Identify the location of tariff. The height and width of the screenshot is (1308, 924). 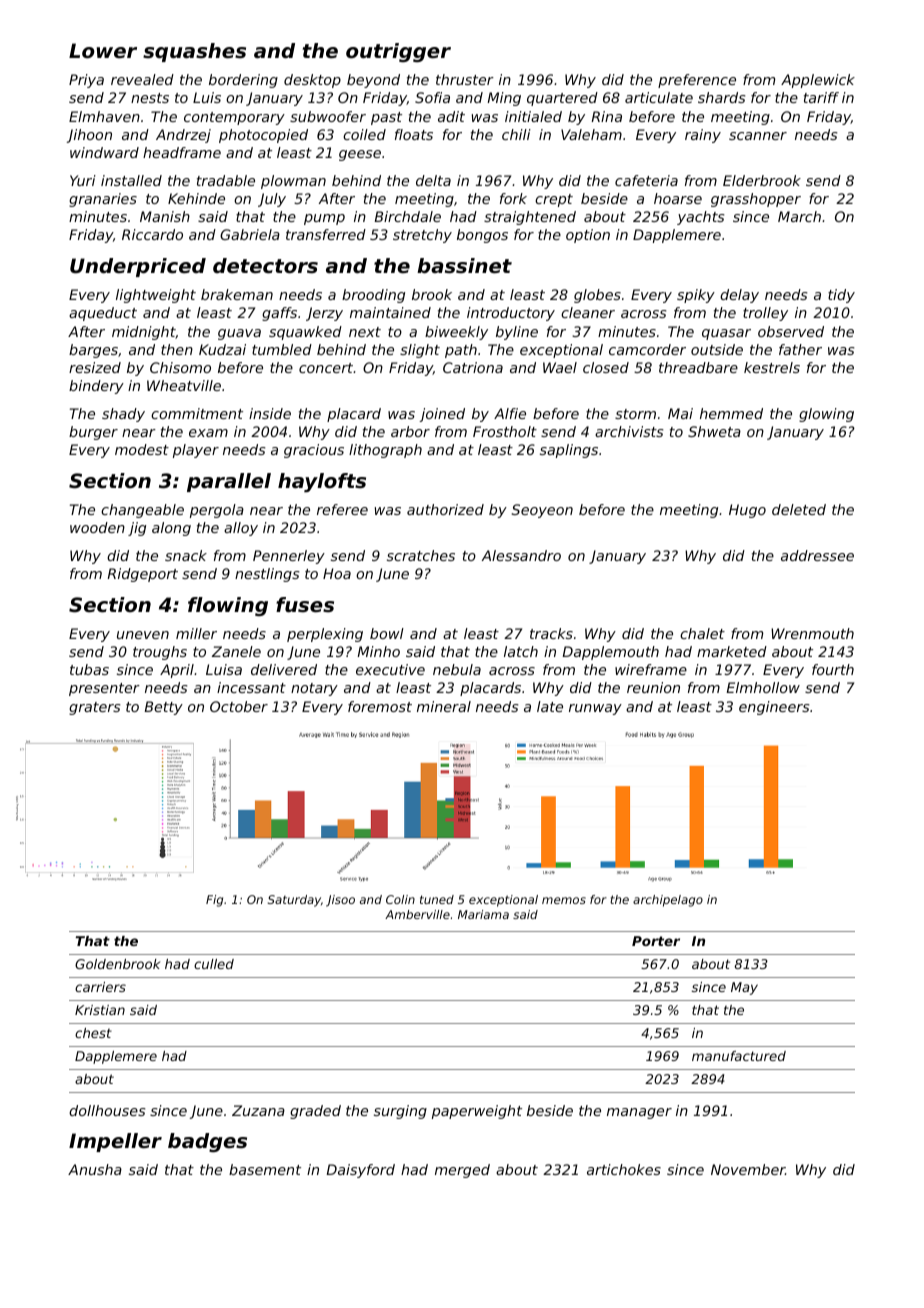
(821, 97).
